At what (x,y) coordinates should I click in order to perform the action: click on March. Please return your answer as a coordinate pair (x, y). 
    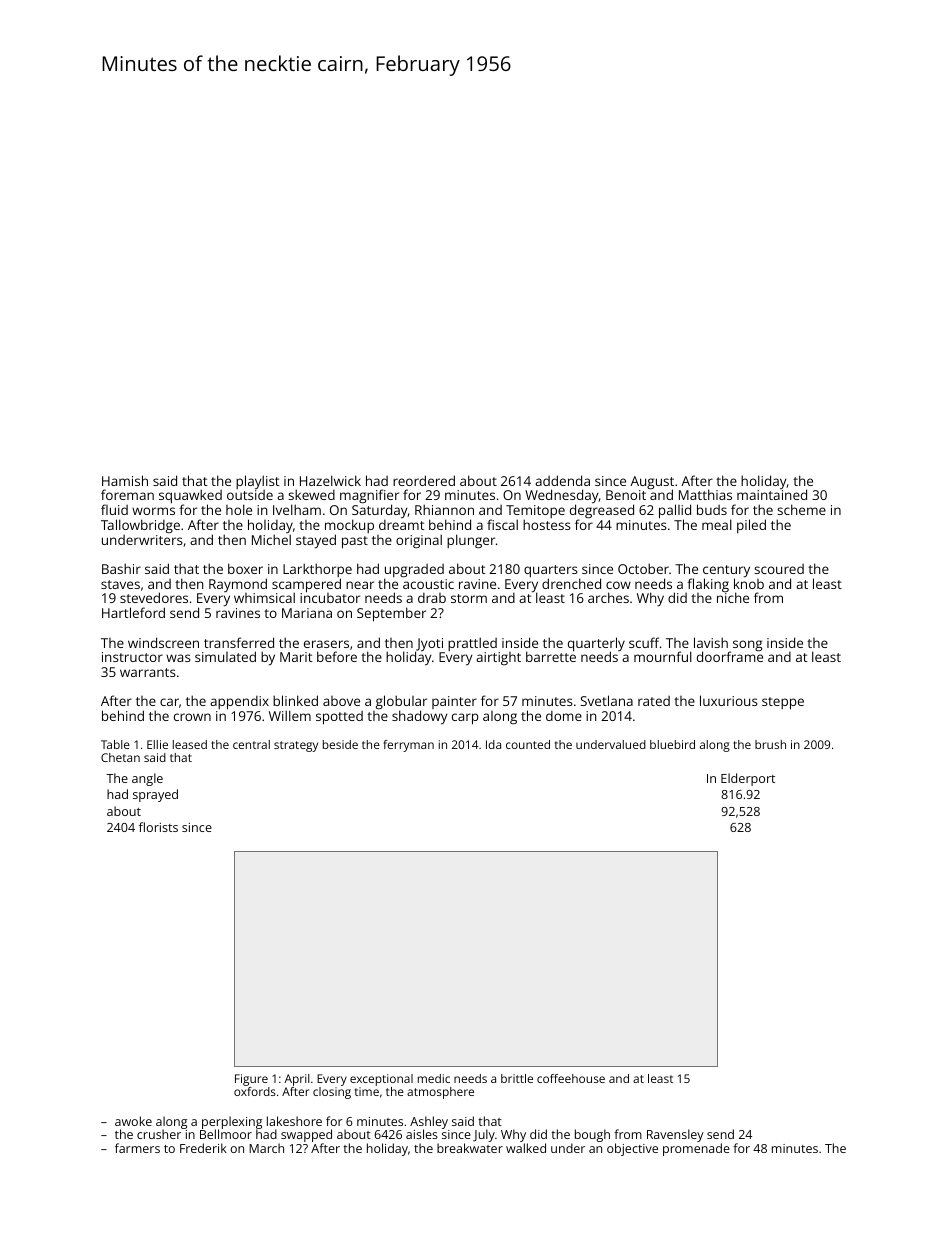
    Looking at the image, I should click on (266, 1148).
